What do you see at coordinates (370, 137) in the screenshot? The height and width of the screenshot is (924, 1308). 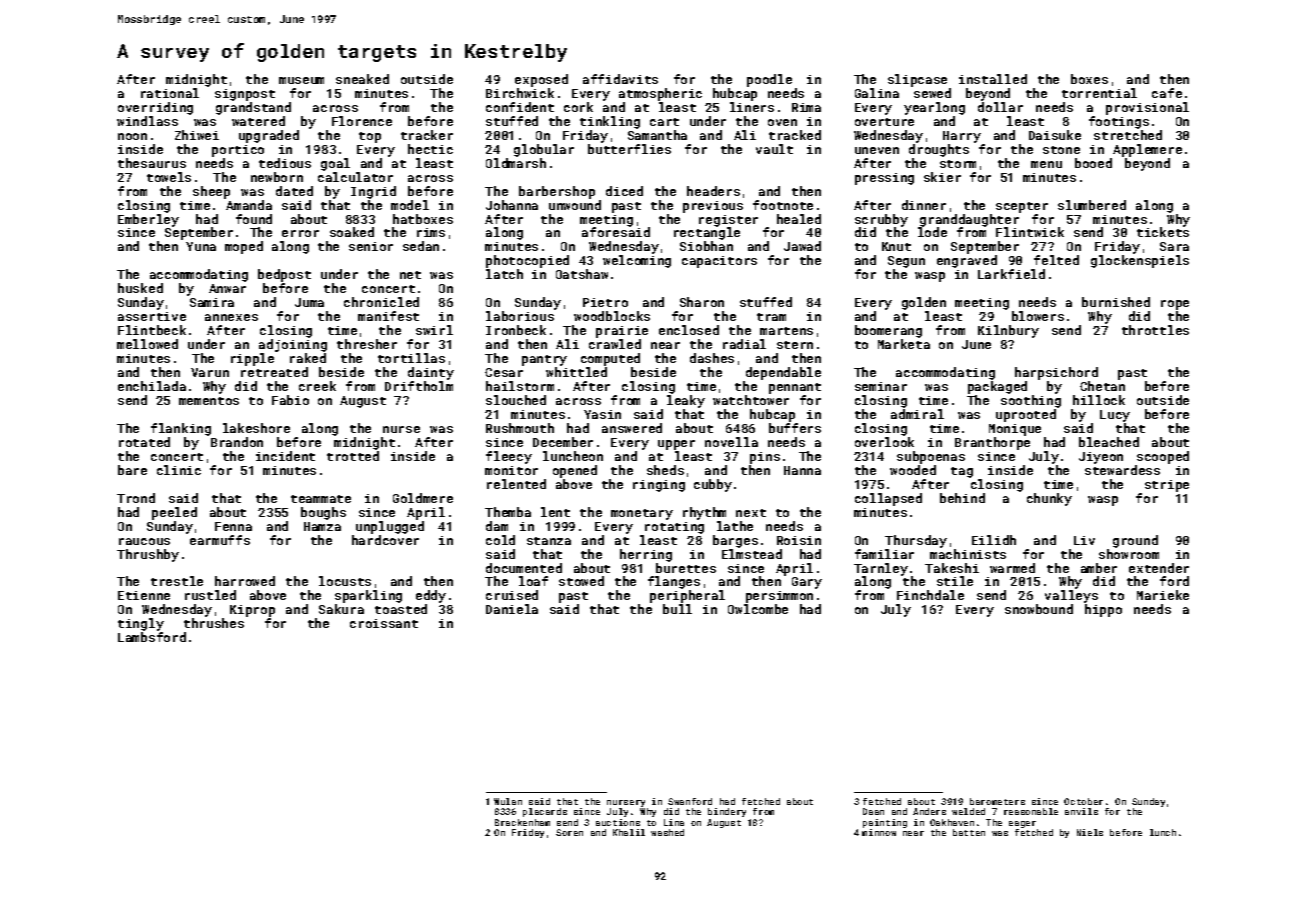 I see `top` at bounding box center [370, 137].
